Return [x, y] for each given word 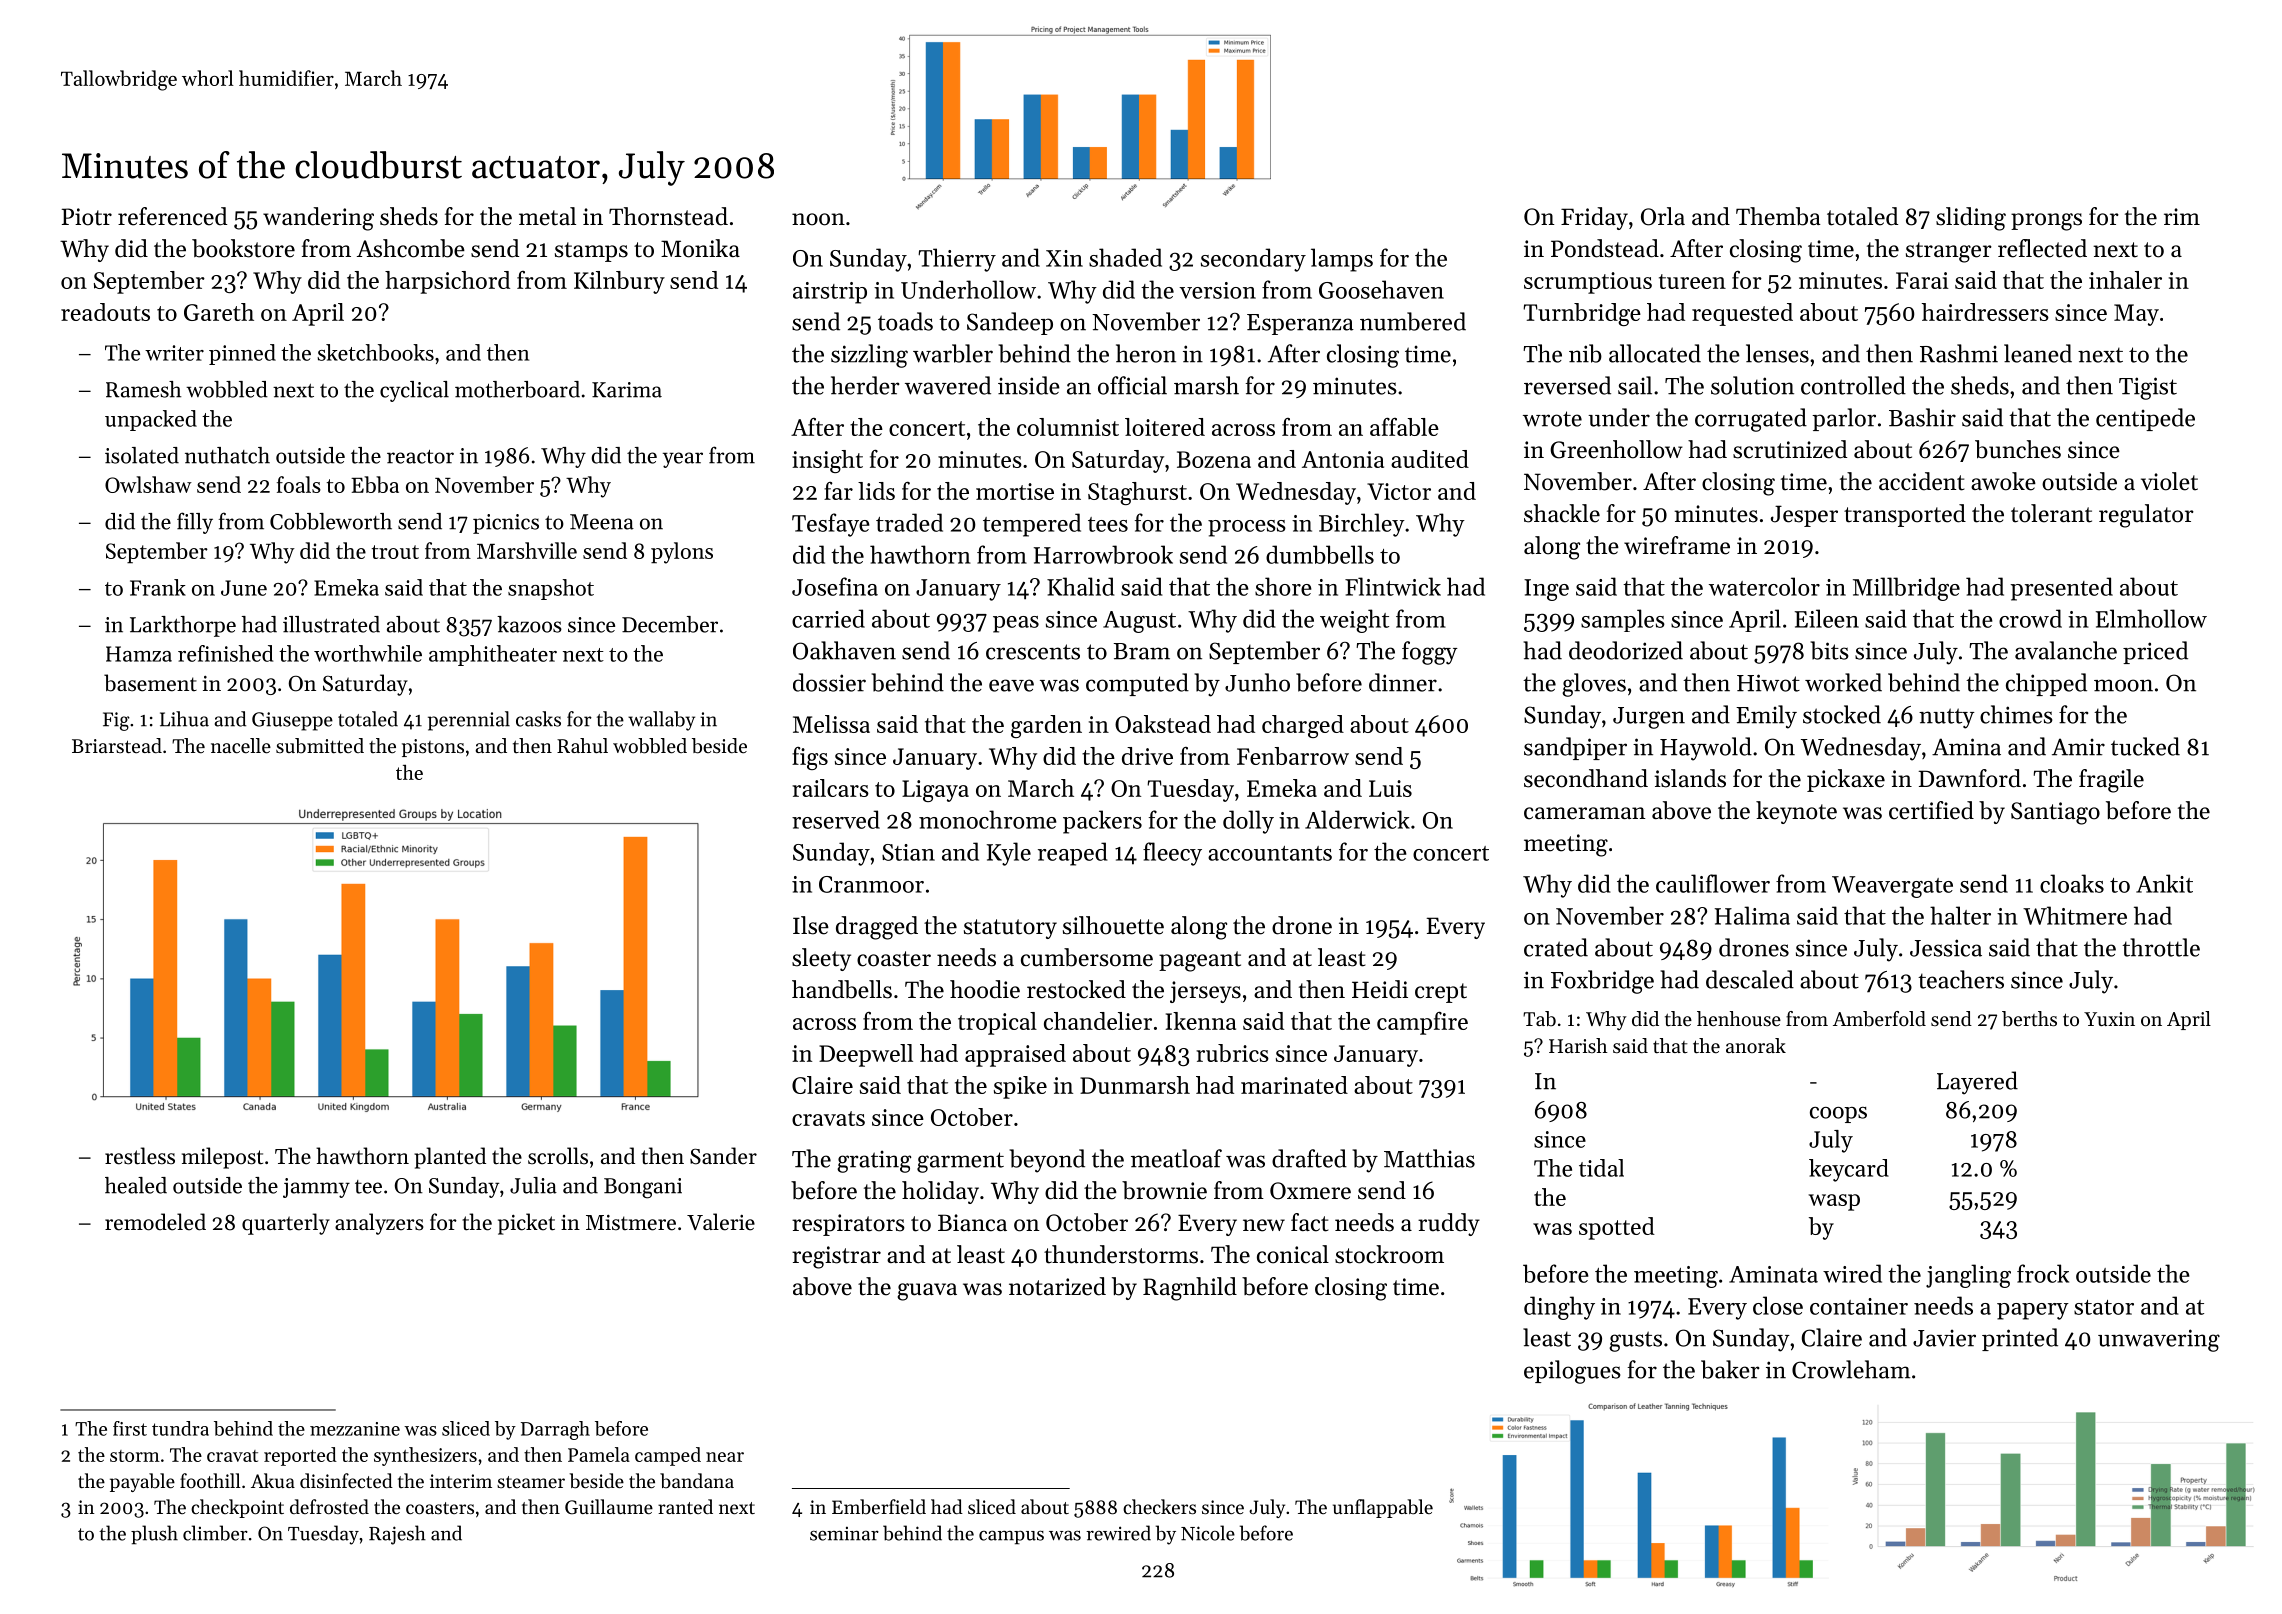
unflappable [1383, 1508]
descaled [1750, 979]
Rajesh [397, 1535]
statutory [1010, 929]
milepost [222, 1158]
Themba [1778, 216]
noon [818, 219]
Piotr [87, 217]
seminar [844, 1533]
